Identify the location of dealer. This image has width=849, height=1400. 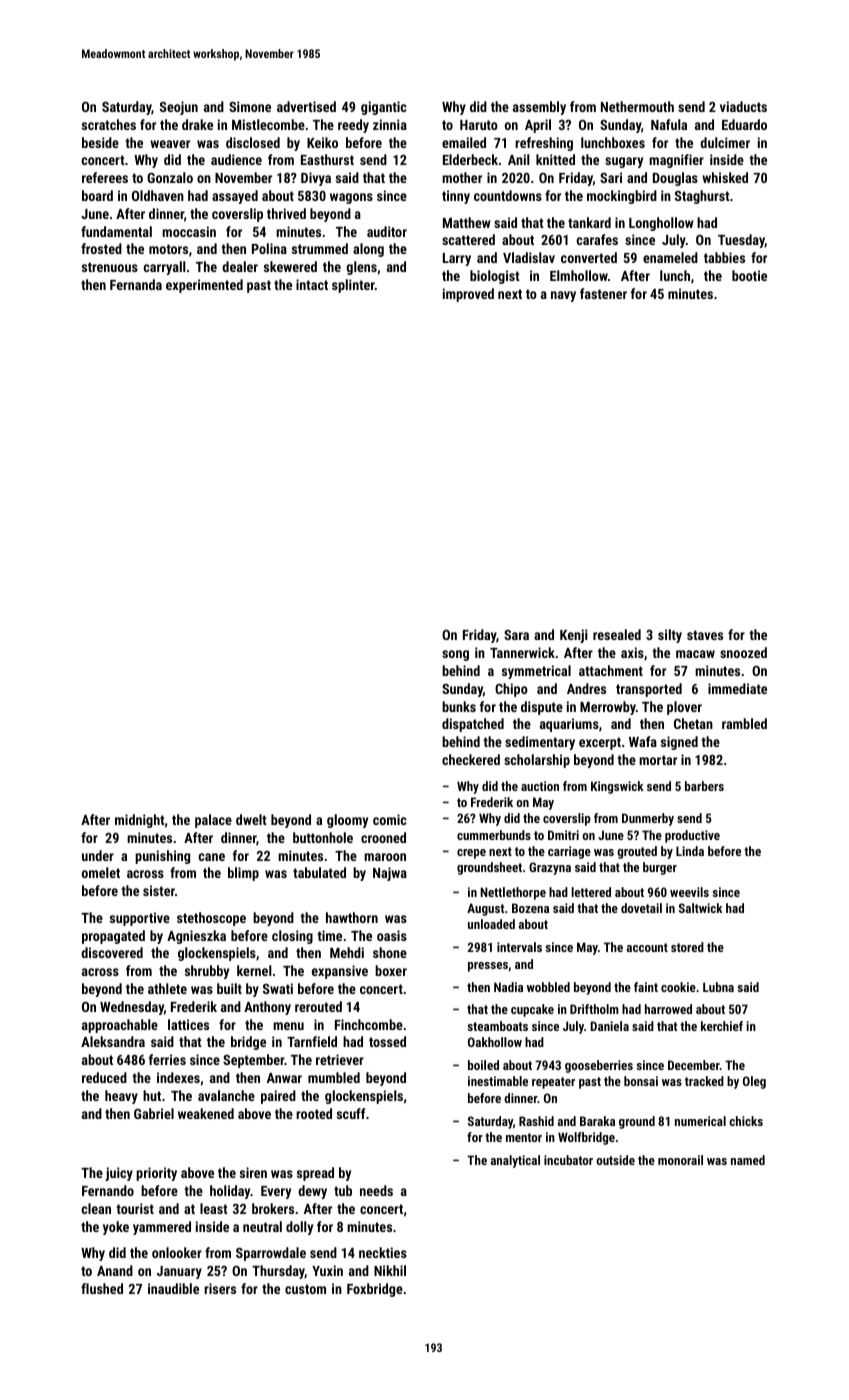
(240, 266).
